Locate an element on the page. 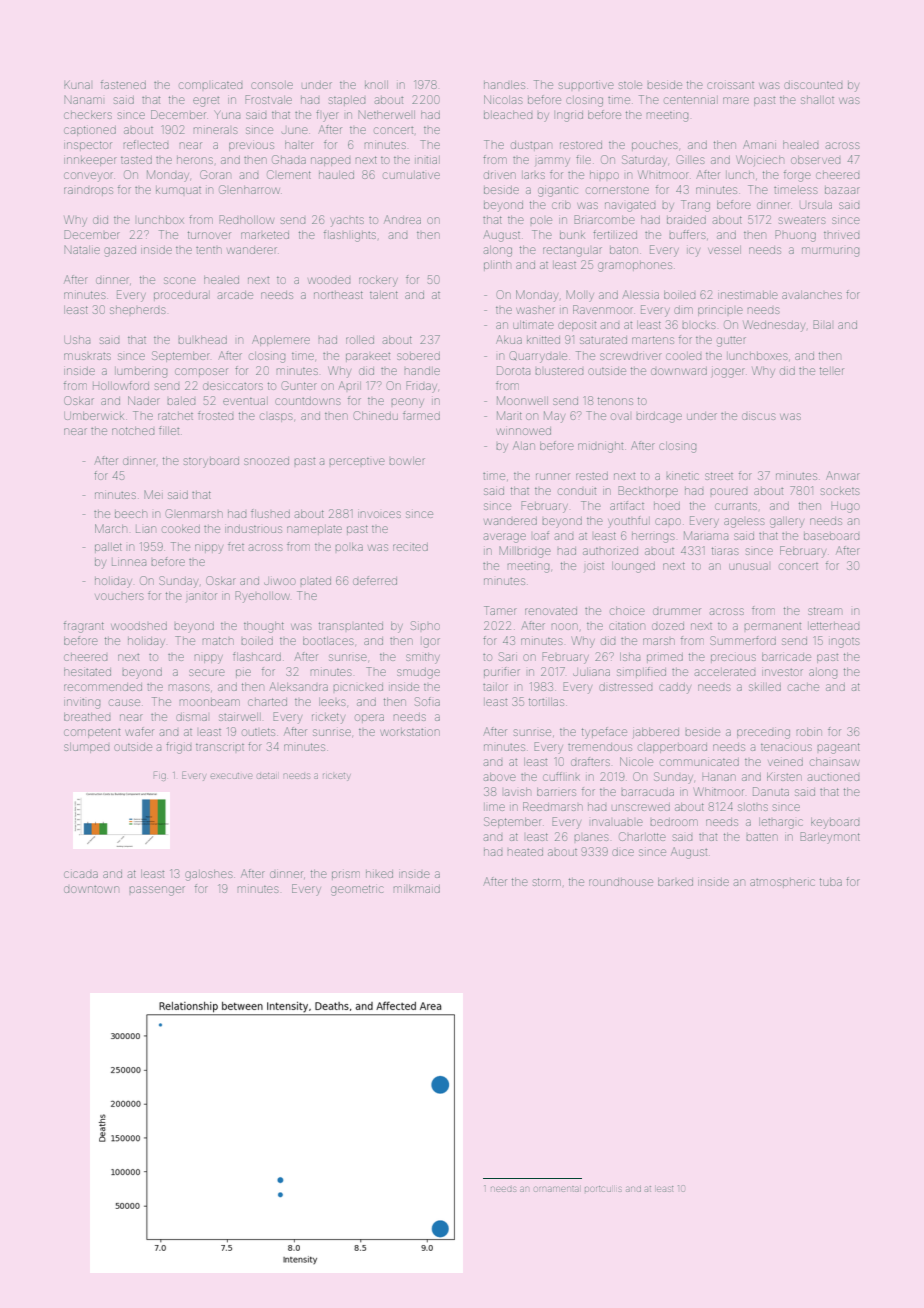  downtown is located at coordinates (91, 889).
